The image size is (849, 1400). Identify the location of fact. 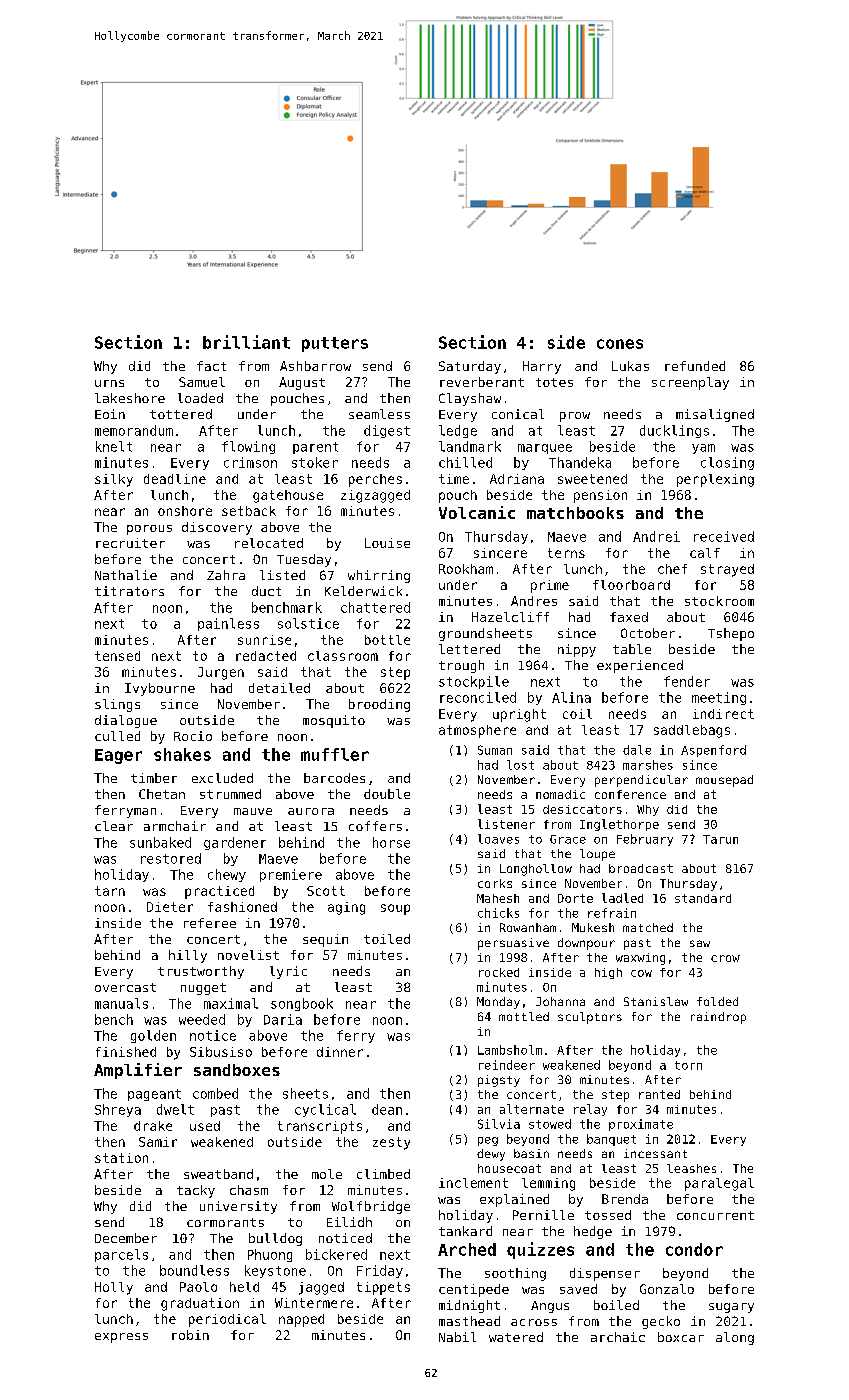
(211, 366).
